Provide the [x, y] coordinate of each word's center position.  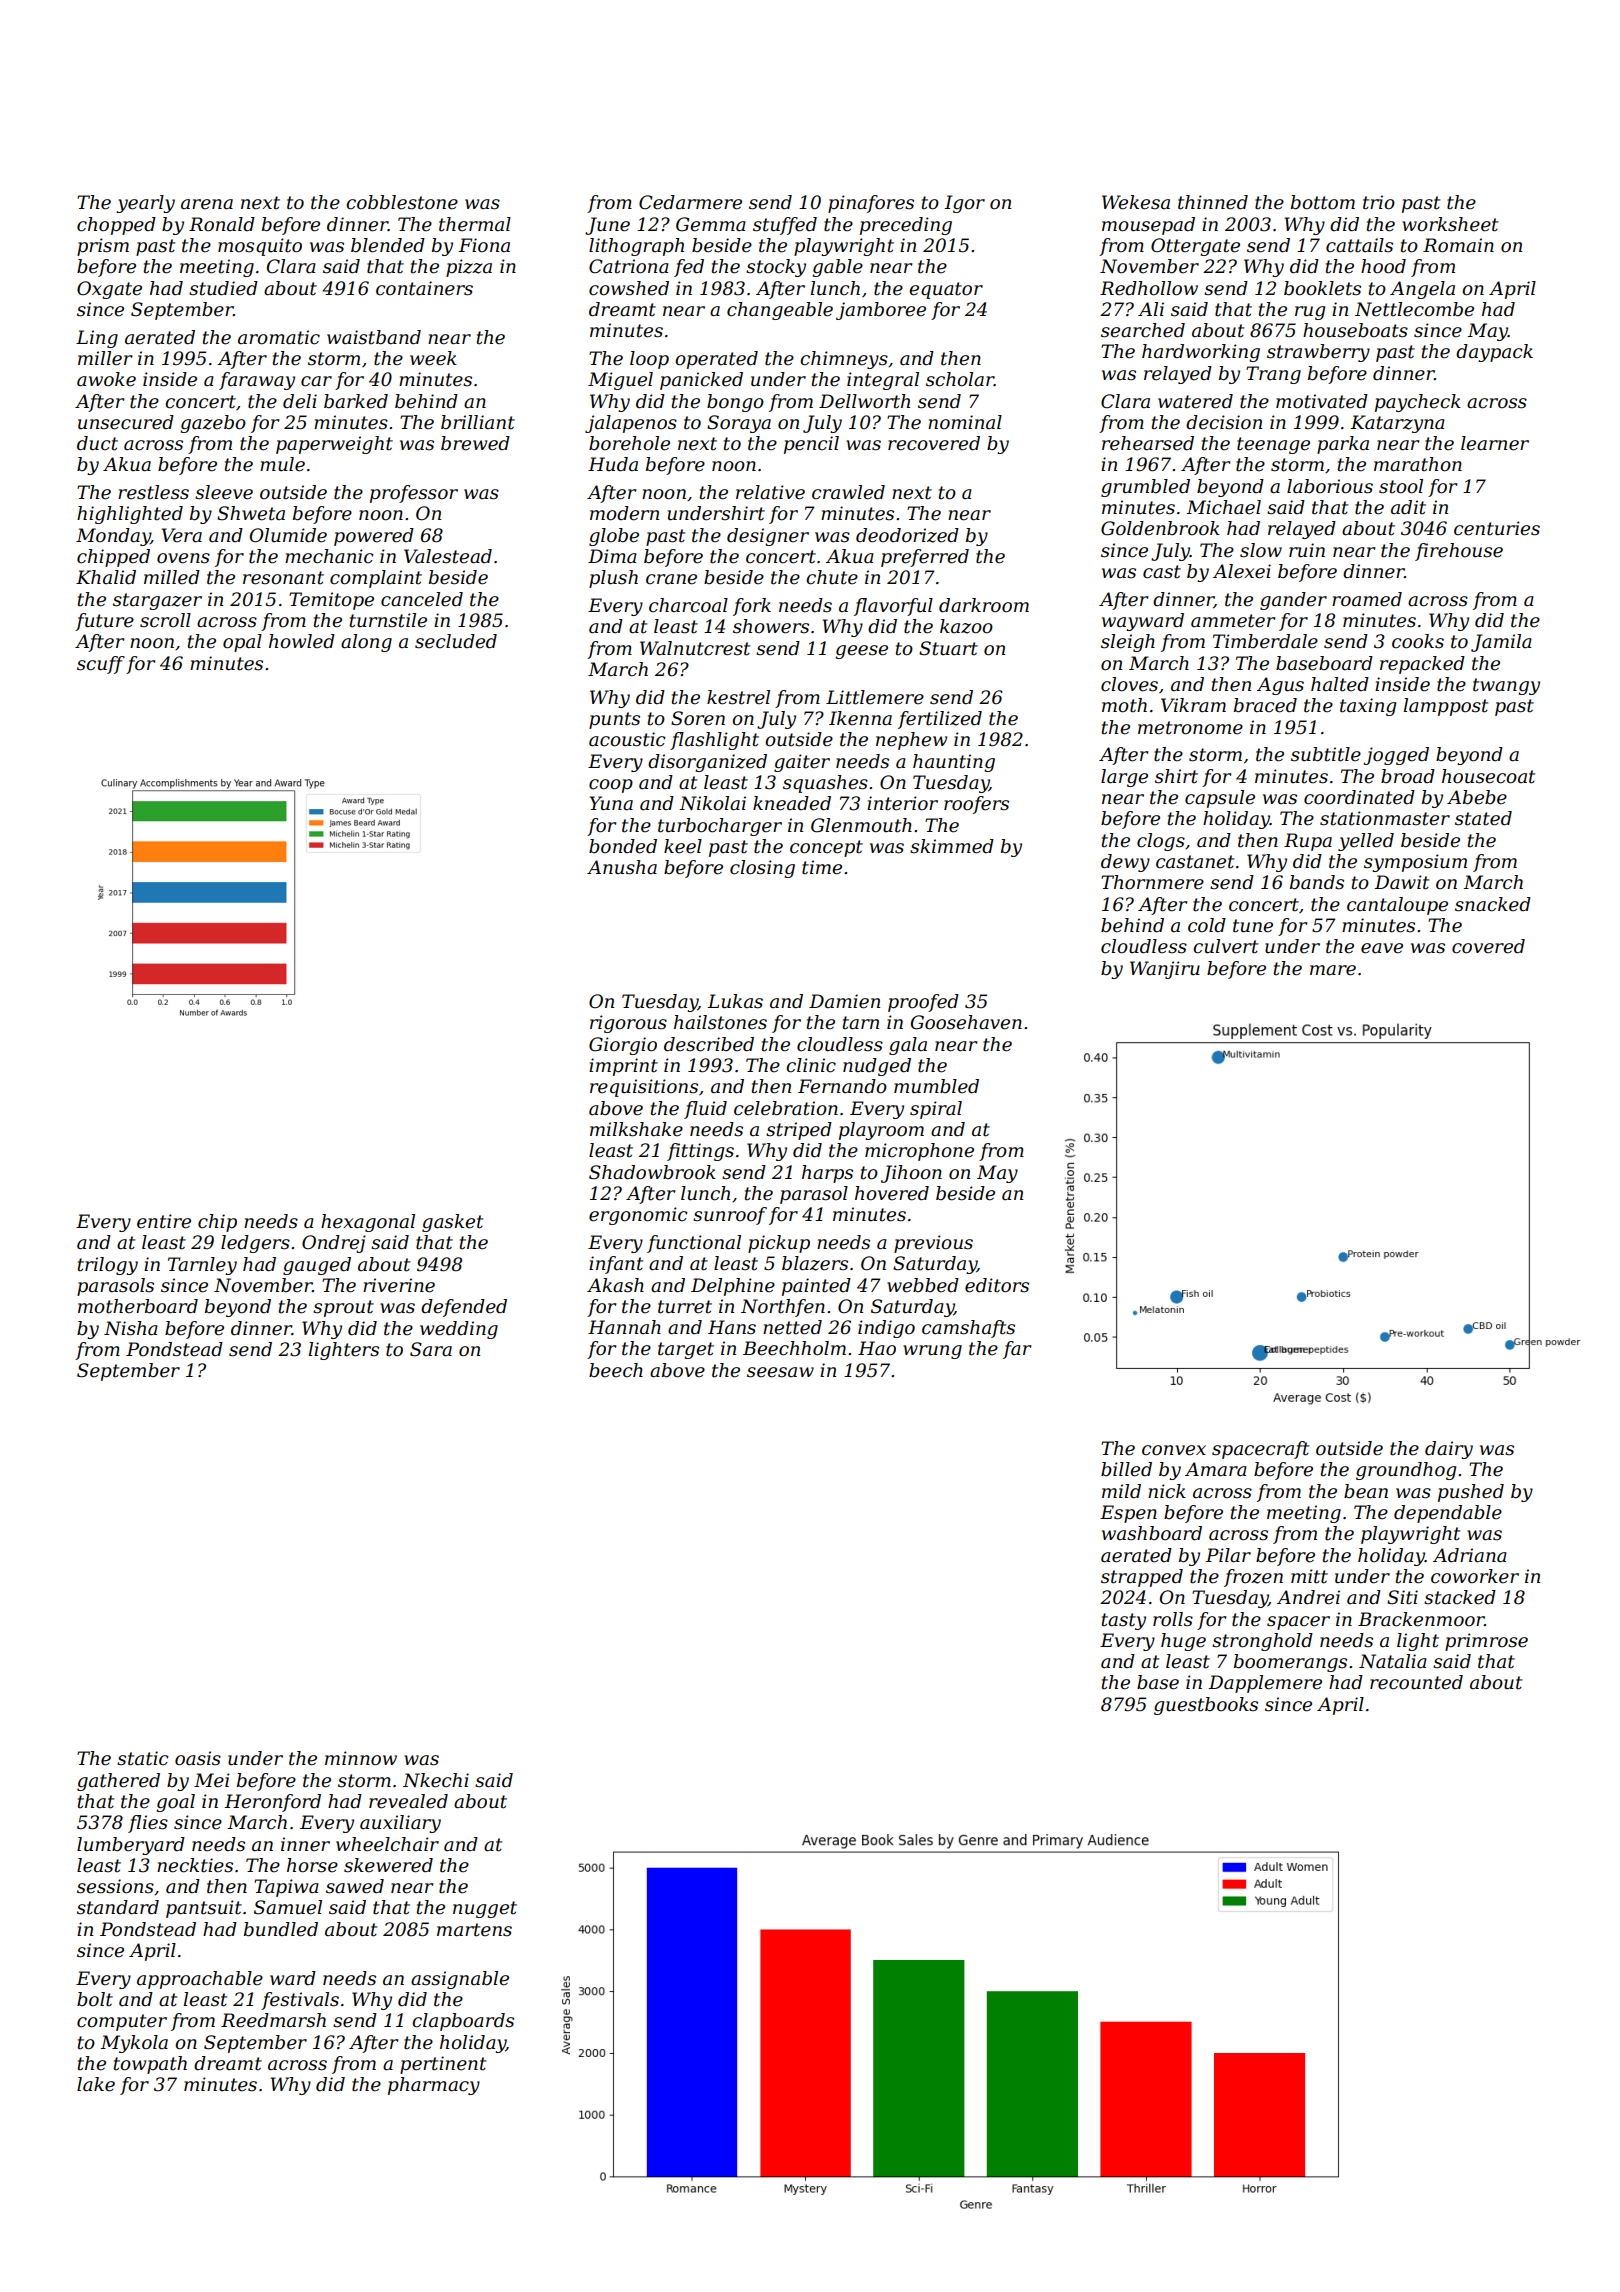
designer [768, 537]
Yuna [611, 803]
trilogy [108, 1266]
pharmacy [434, 2086]
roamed [1367, 599]
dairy [1449, 1450]
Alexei [1242, 571]
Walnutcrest [695, 648]
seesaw [780, 1372]
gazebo [213, 424]
